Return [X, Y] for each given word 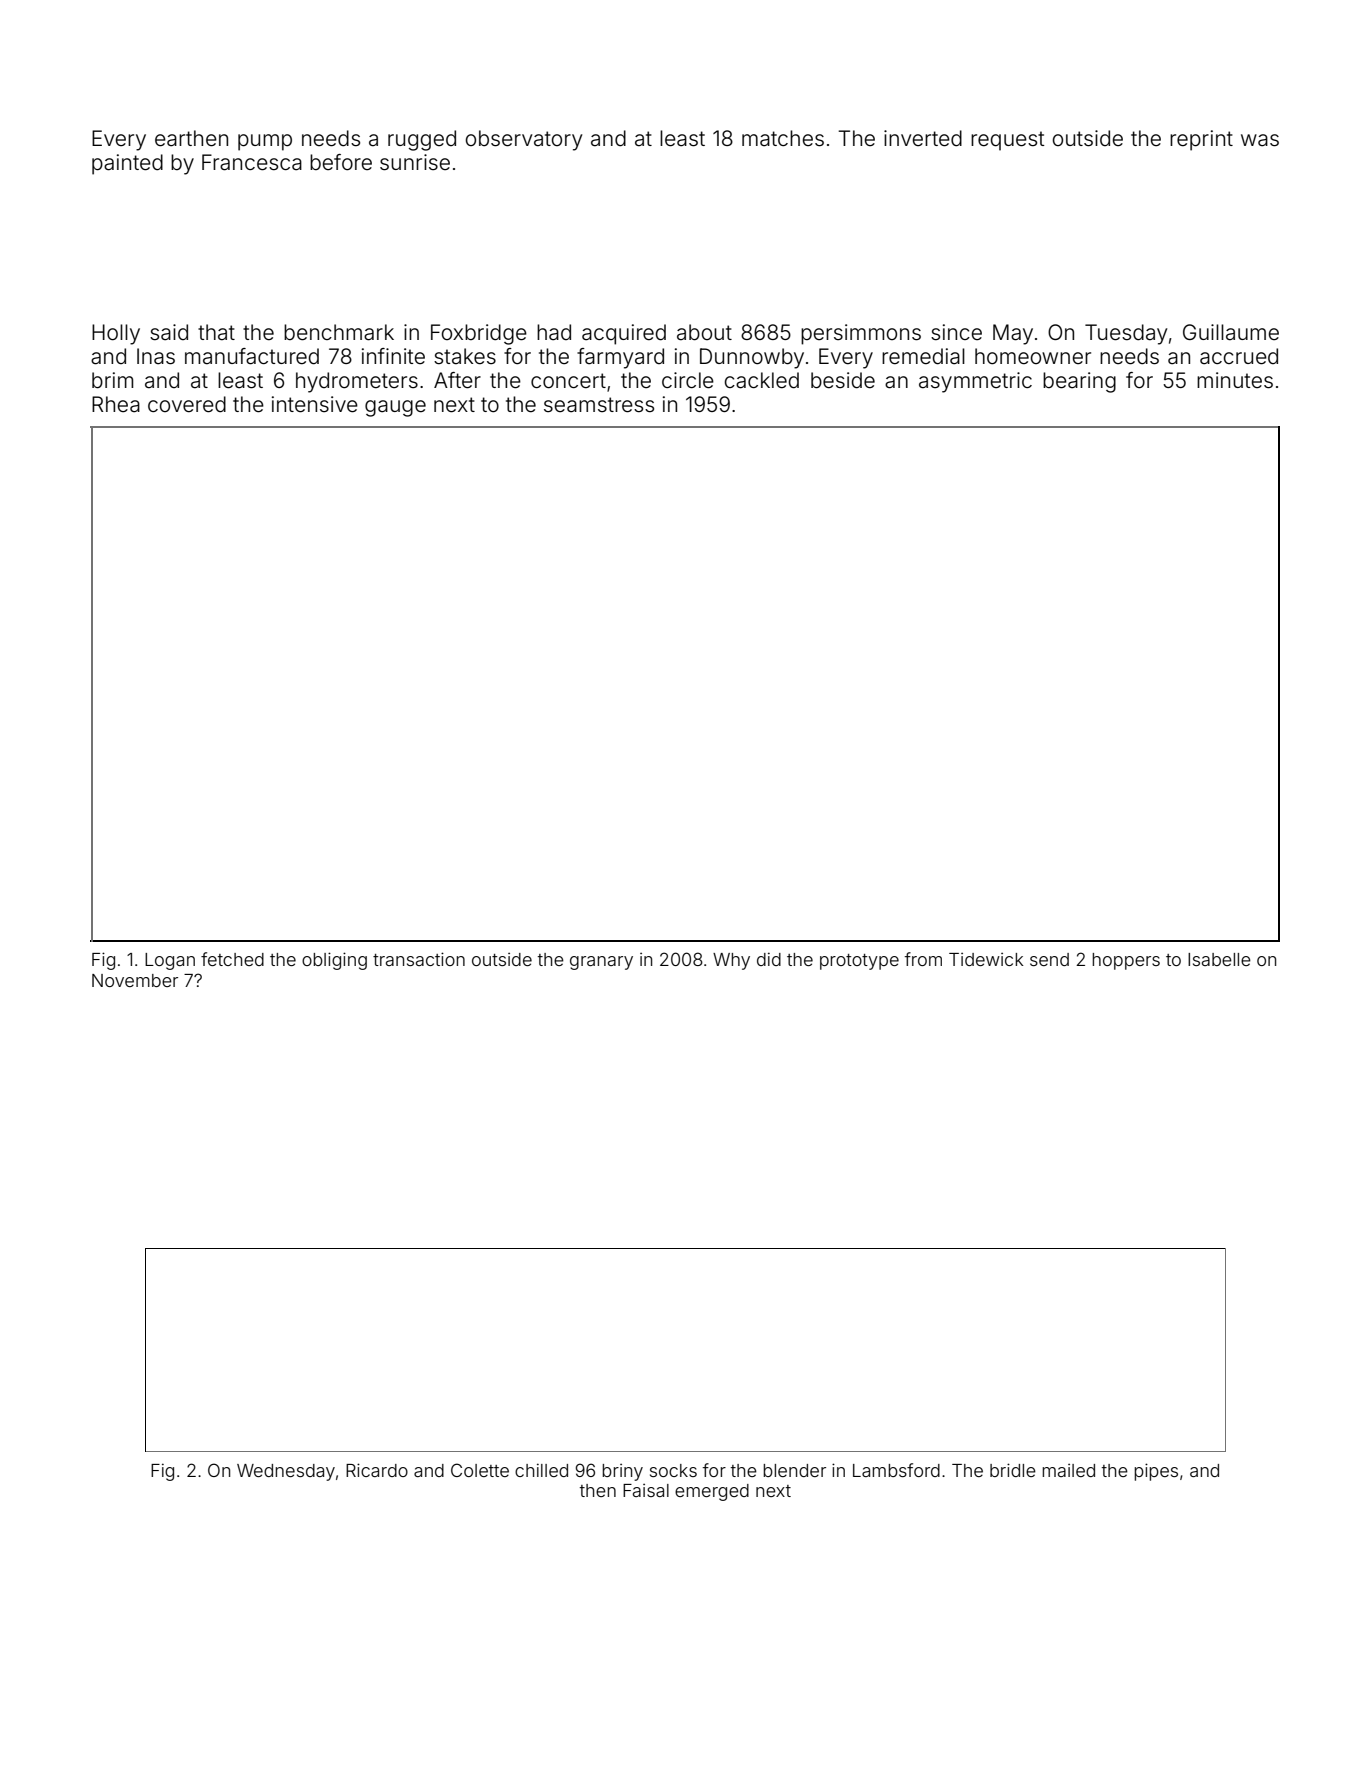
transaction [419, 959]
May [1013, 334]
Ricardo [377, 1470]
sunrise [415, 162]
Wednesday [286, 1472]
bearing [1079, 382]
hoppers [1126, 961]
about [704, 332]
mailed [1068, 1470]
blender [794, 1470]
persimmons [861, 334]
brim [112, 380]
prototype [859, 962]
